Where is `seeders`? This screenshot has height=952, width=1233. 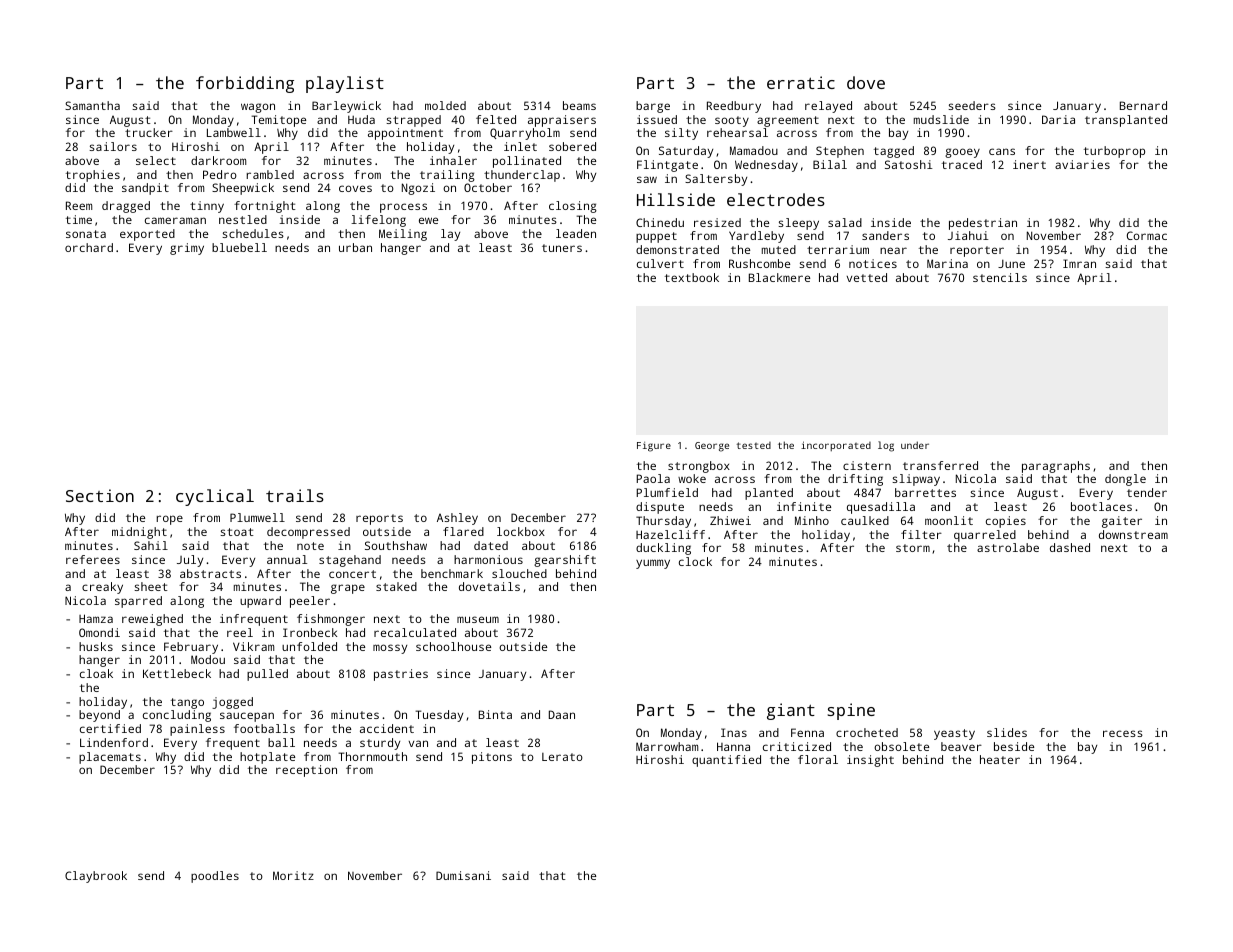
seeders is located at coordinates (972, 105).
